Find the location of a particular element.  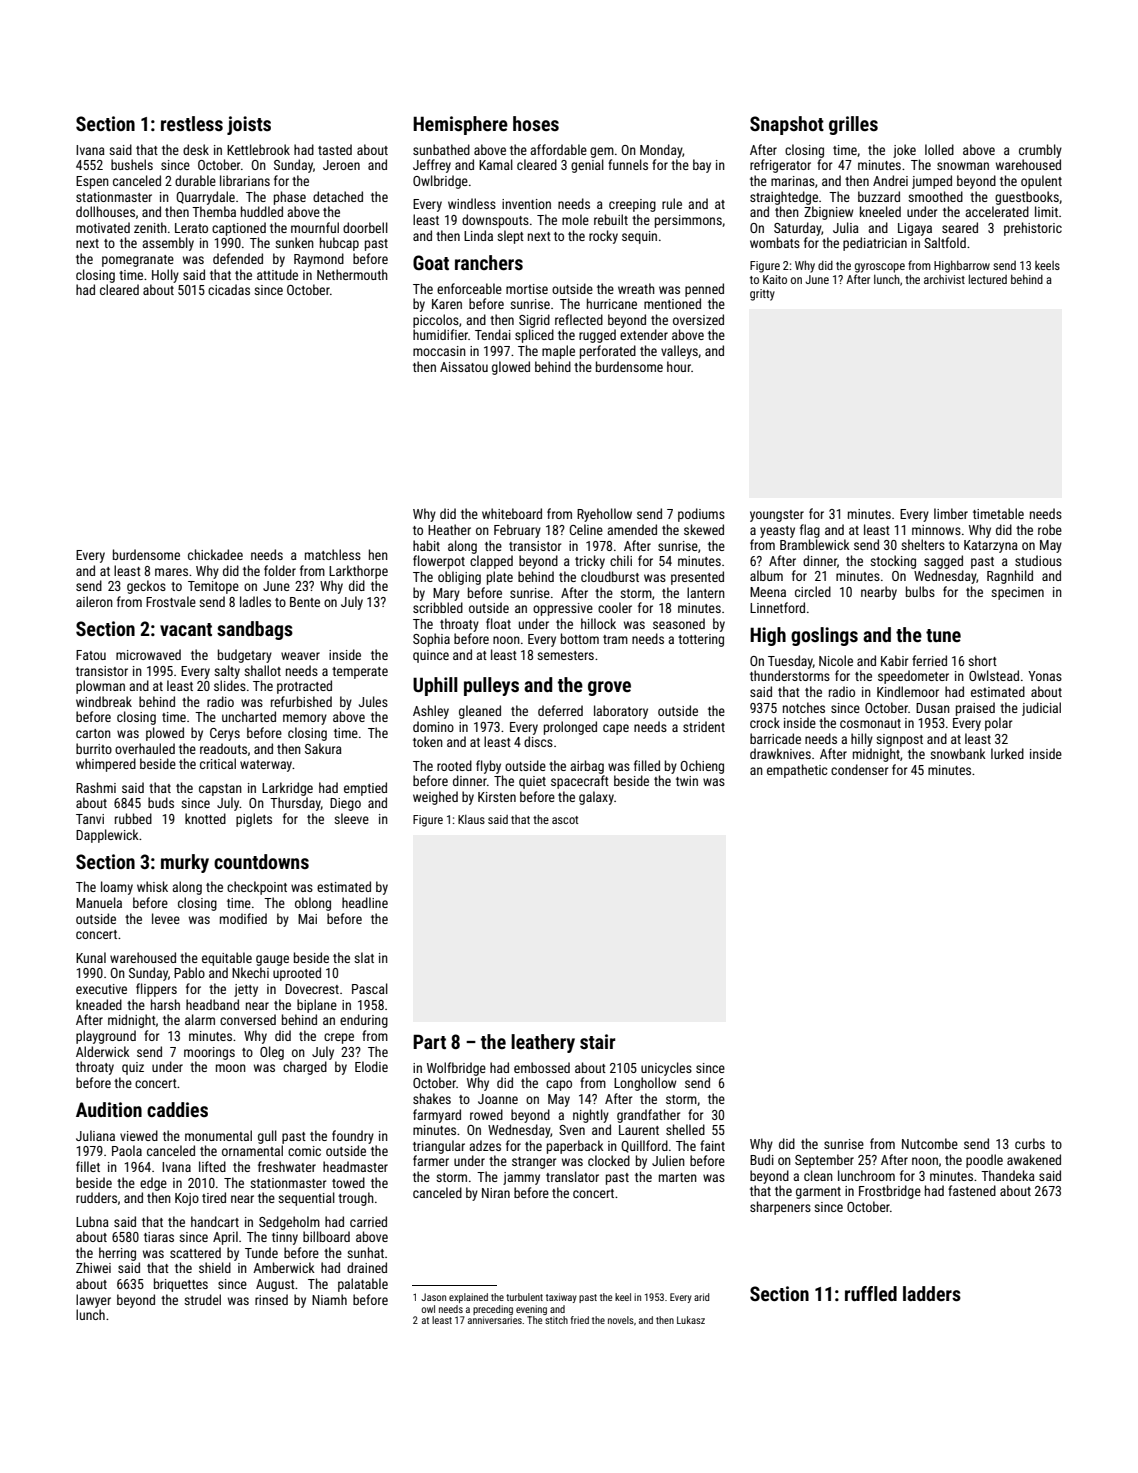

Hemisphere is located at coordinates (460, 125).
